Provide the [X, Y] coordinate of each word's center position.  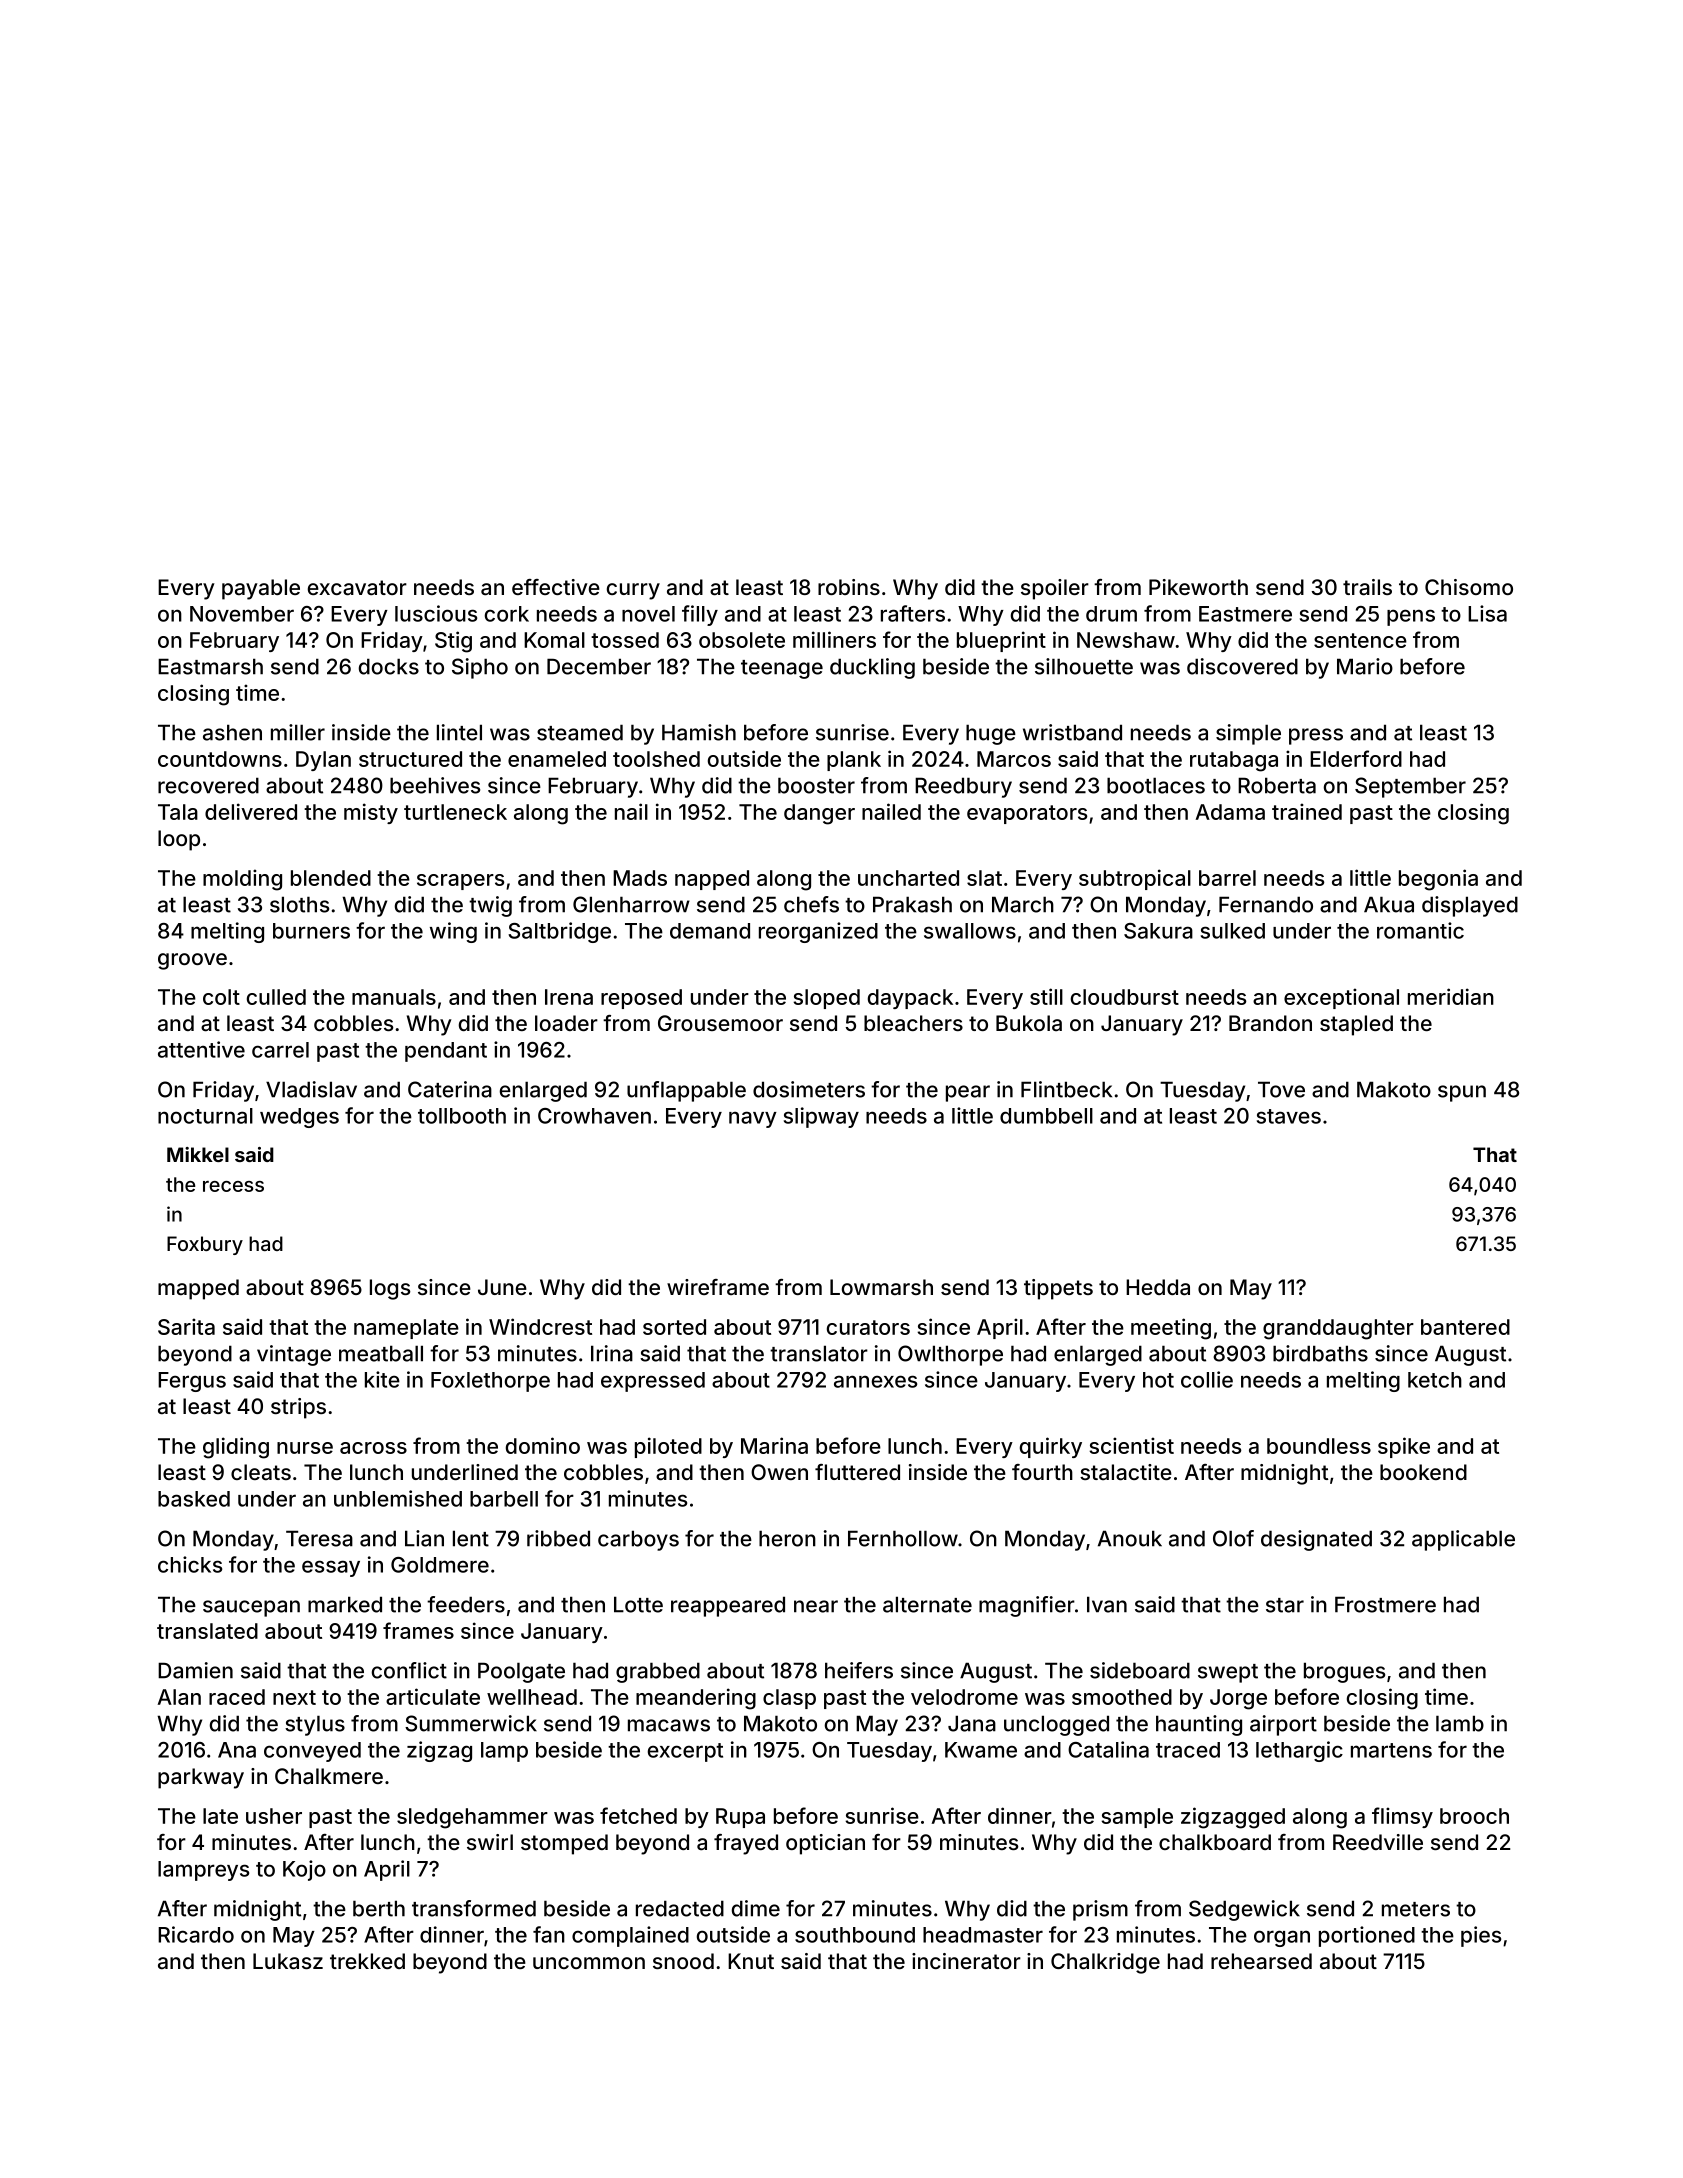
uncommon [589, 1963]
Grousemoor [720, 1023]
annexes [875, 1381]
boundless [1319, 1446]
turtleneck [455, 812]
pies [1481, 1936]
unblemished [398, 1498]
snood [683, 1961]
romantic [1420, 930]
